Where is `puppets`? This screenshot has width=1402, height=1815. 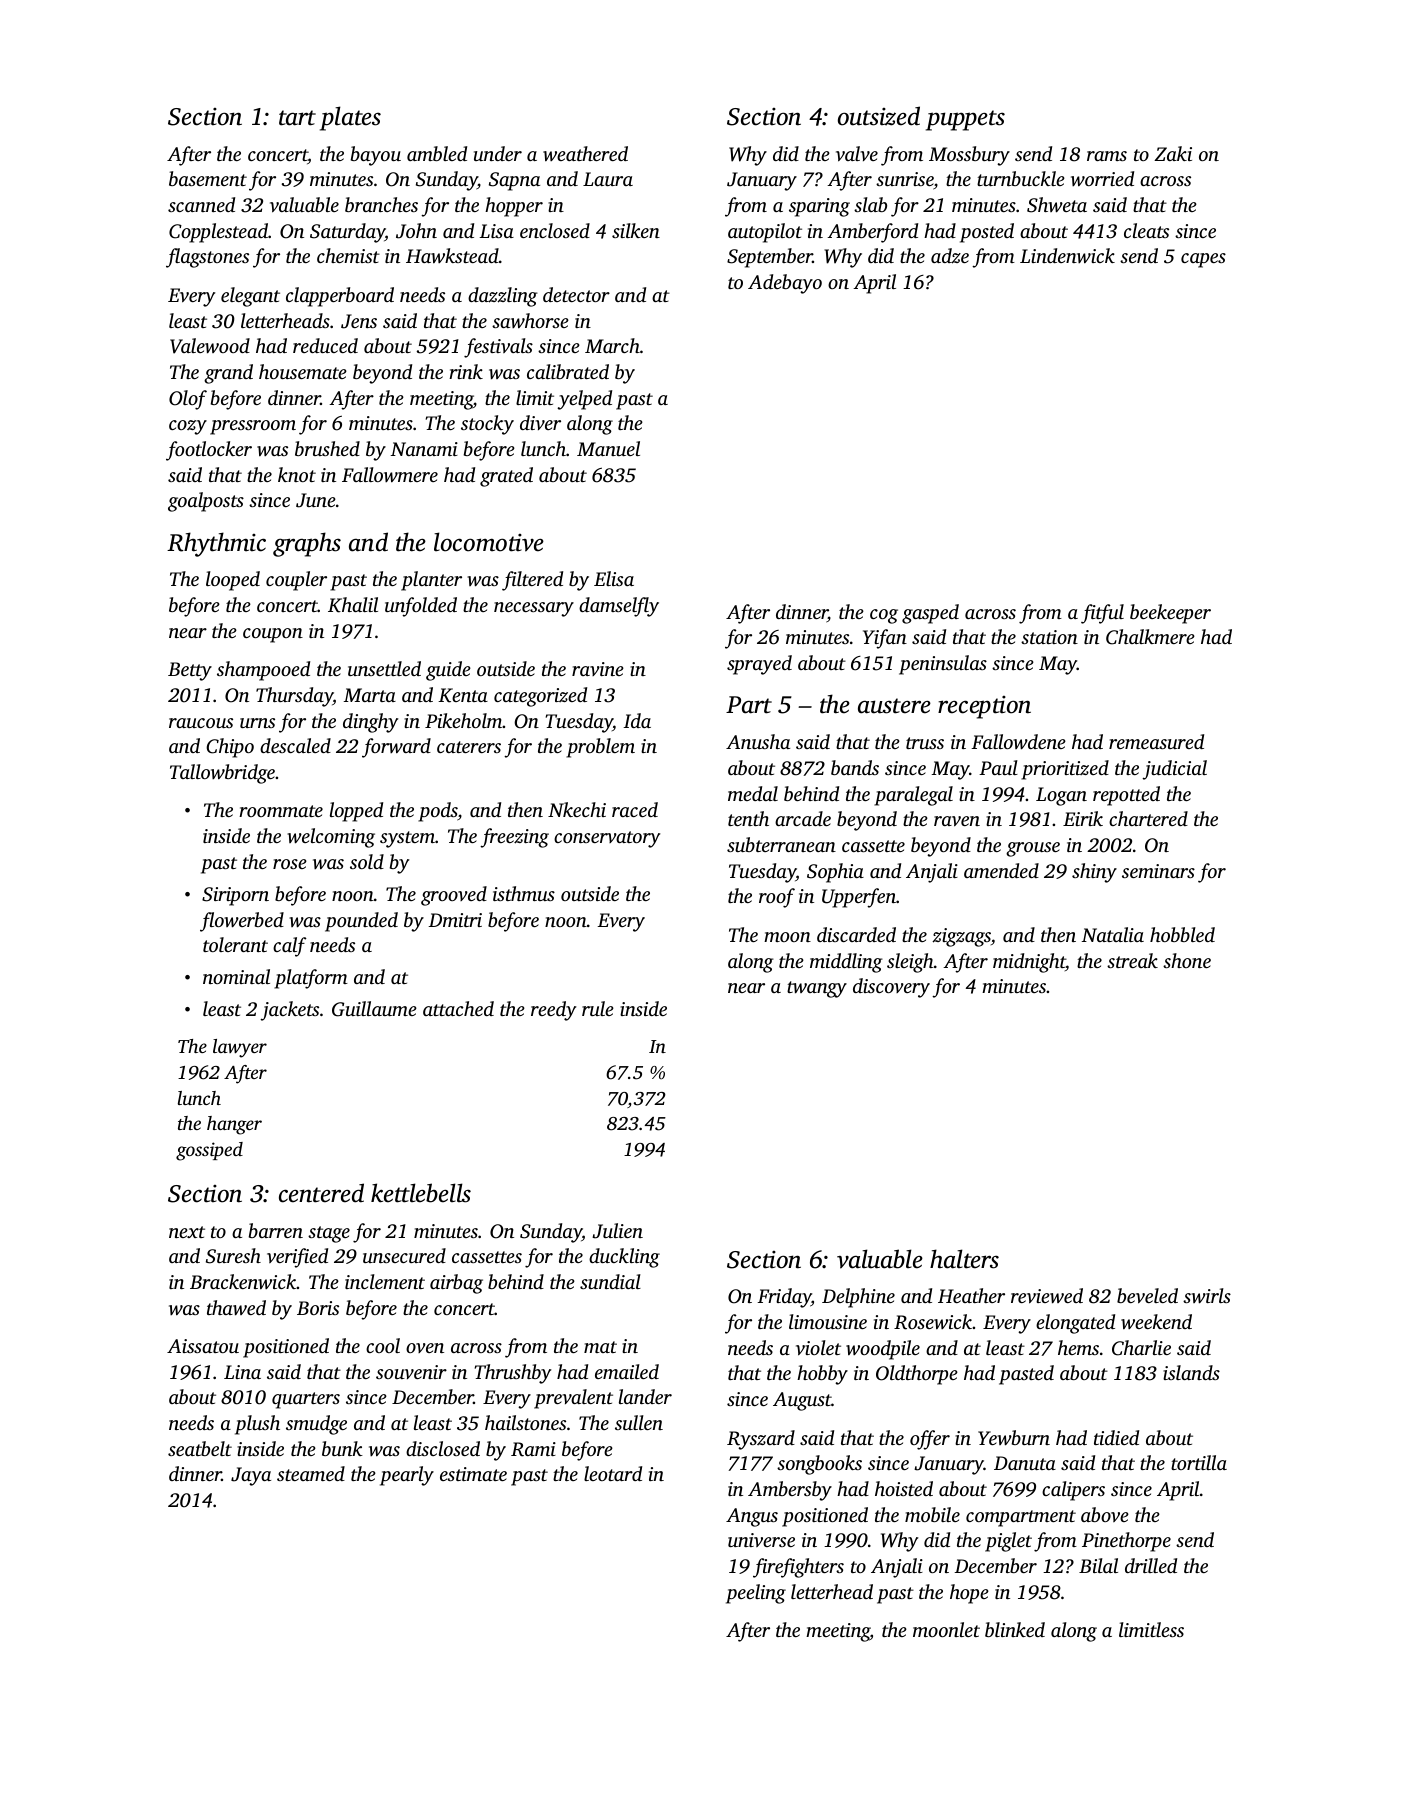
puppets is located at coordinates (965, 120).
